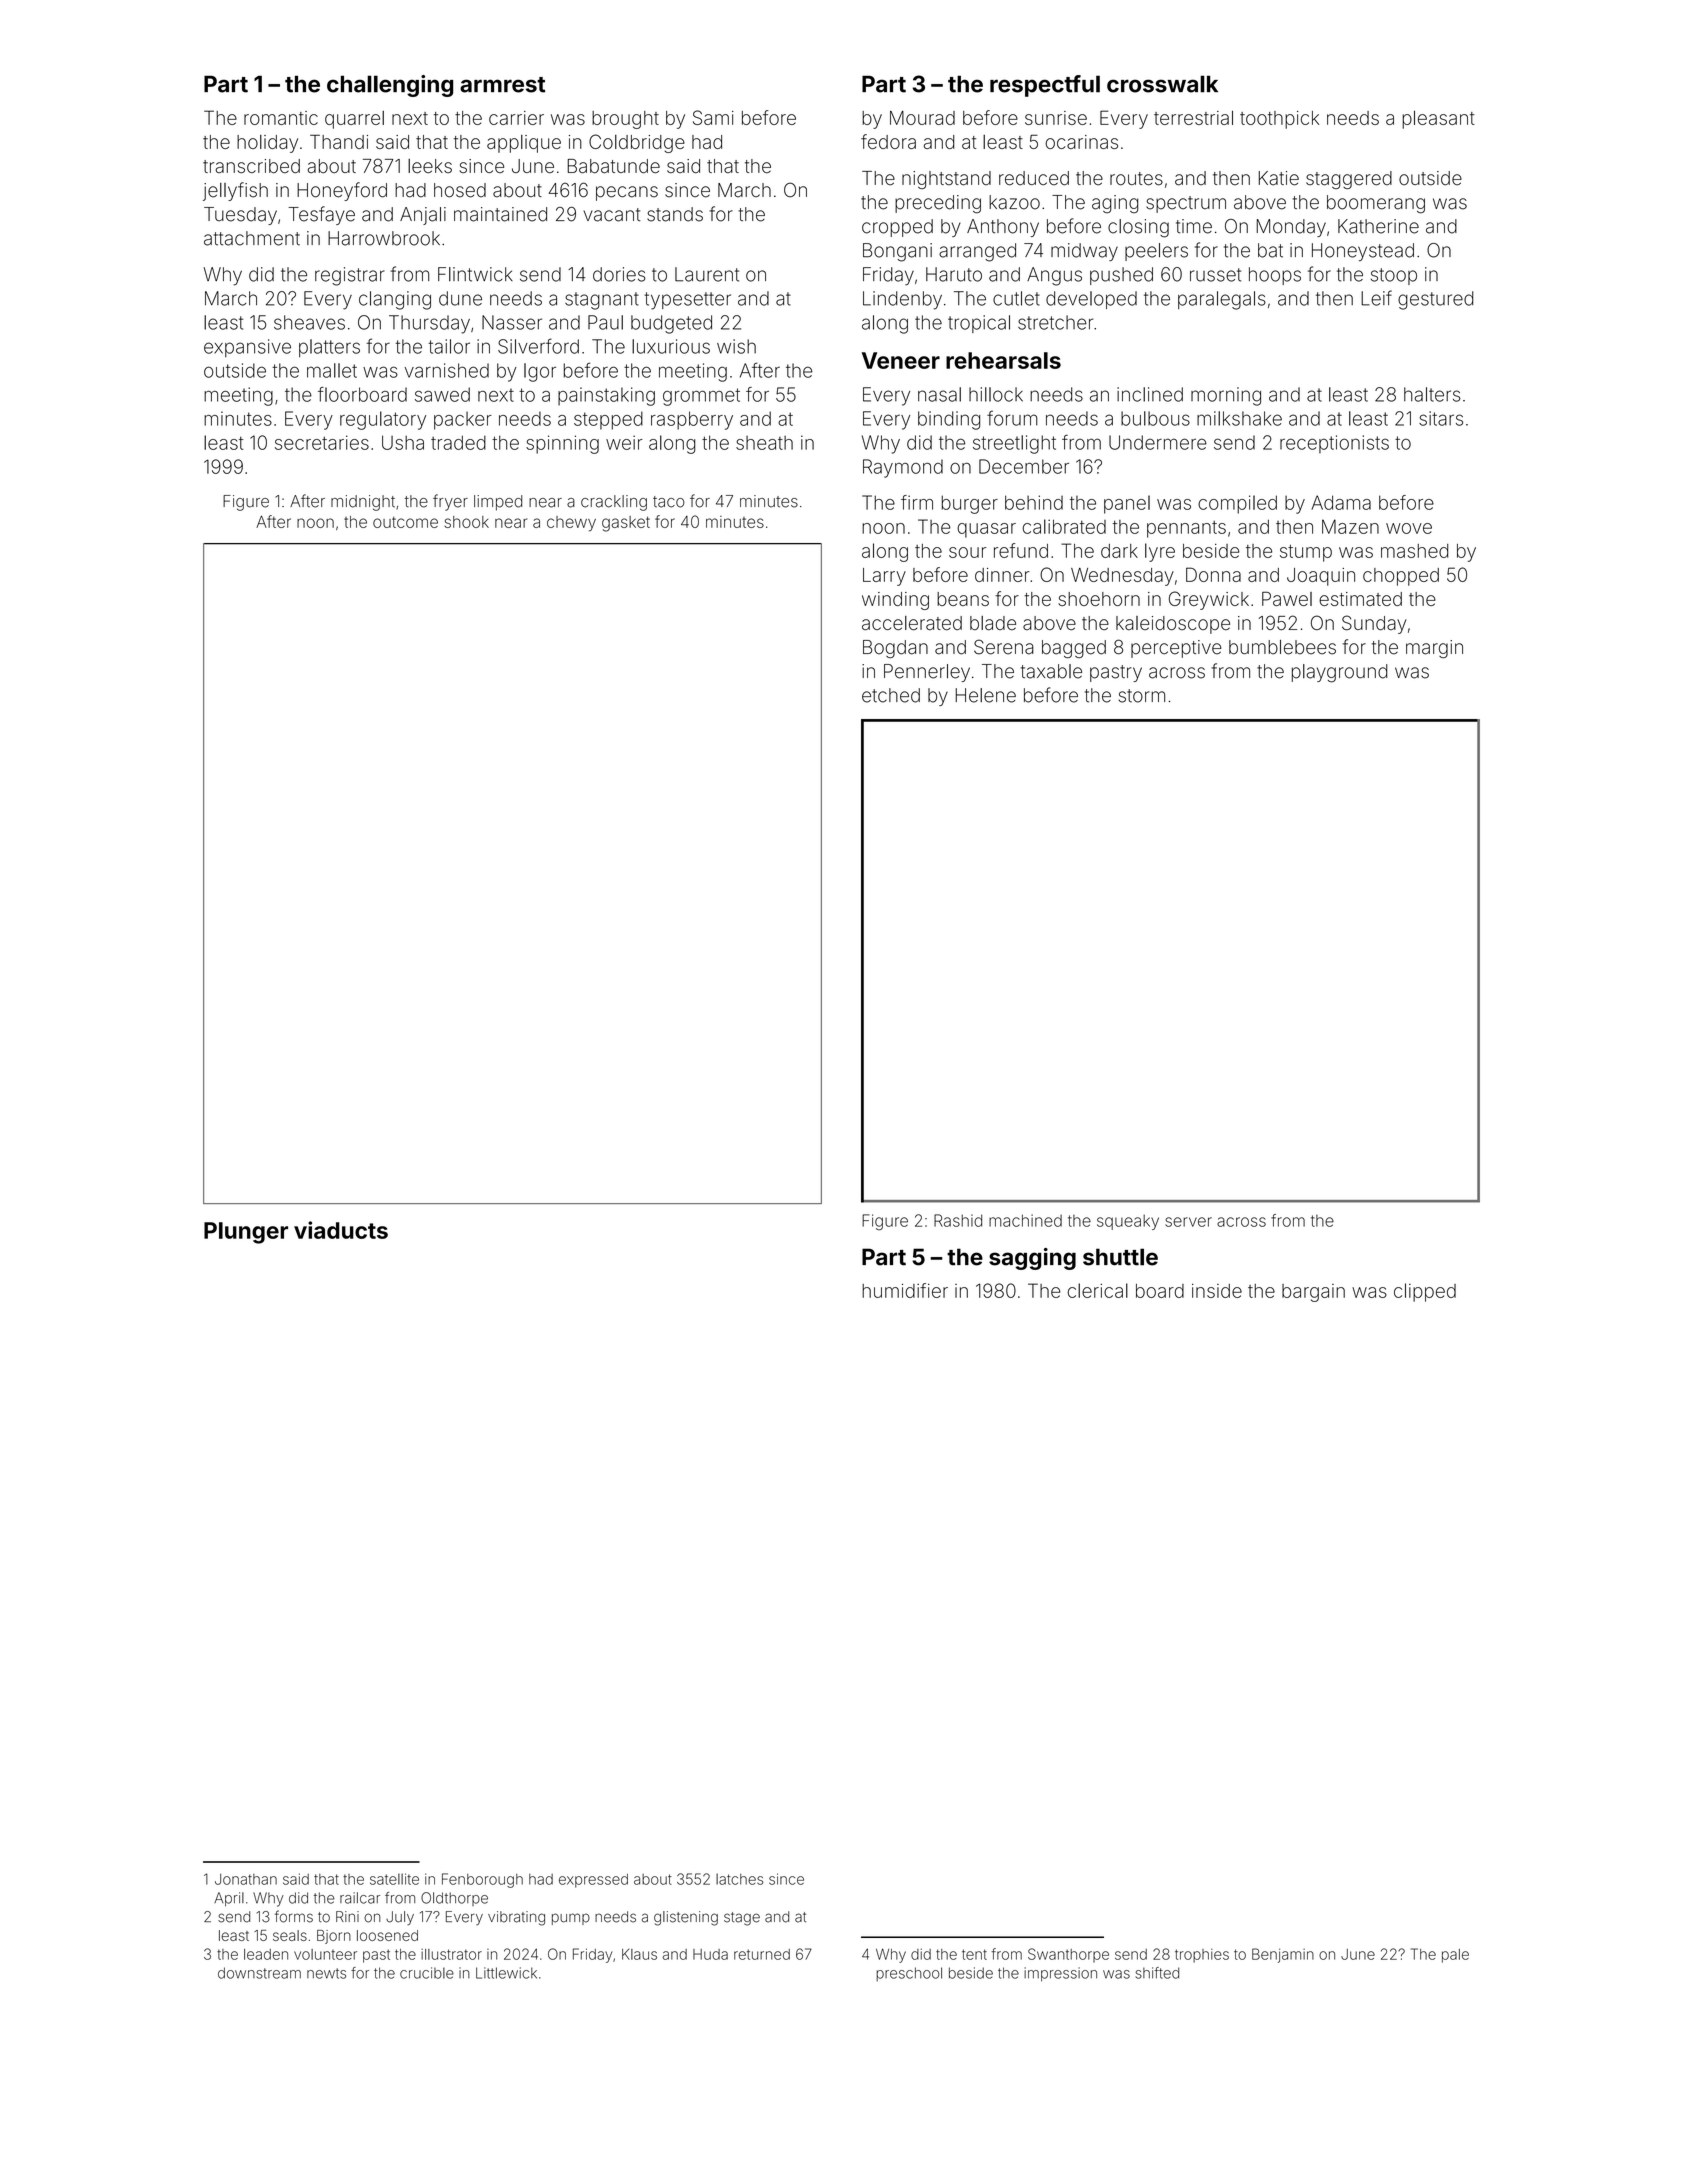 The width and height of the screenshot is (1683, 2178). Describe the element at coordinates (500, 214) in the screenshot. I see `maintained` at that location.
